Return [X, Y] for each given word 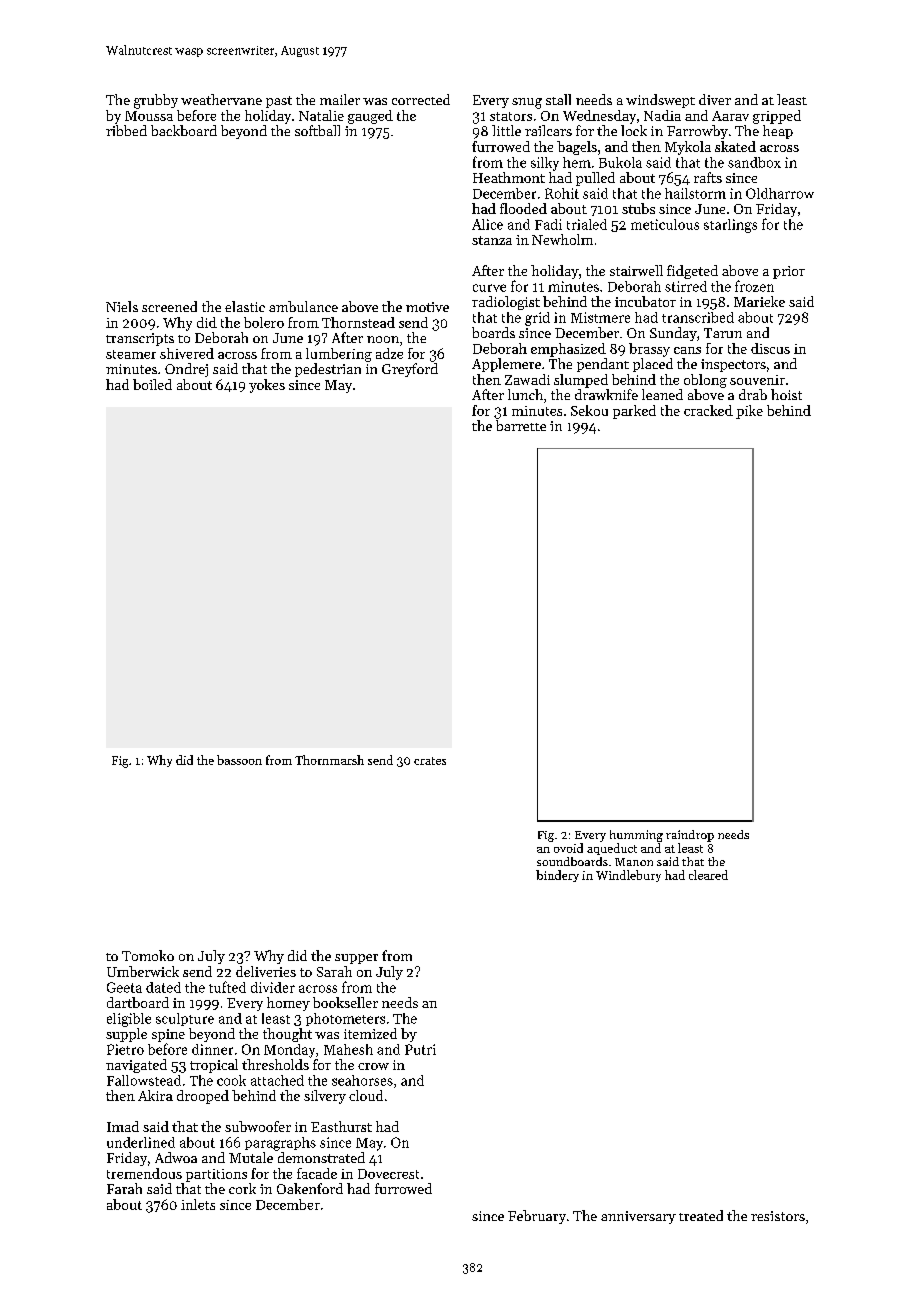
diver [715, 99]
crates [430, 761]
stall [558, 99]
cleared [708, 875]
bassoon [239, 760]
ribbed [126, 130]
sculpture [185, 1019]
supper [356, 959]
